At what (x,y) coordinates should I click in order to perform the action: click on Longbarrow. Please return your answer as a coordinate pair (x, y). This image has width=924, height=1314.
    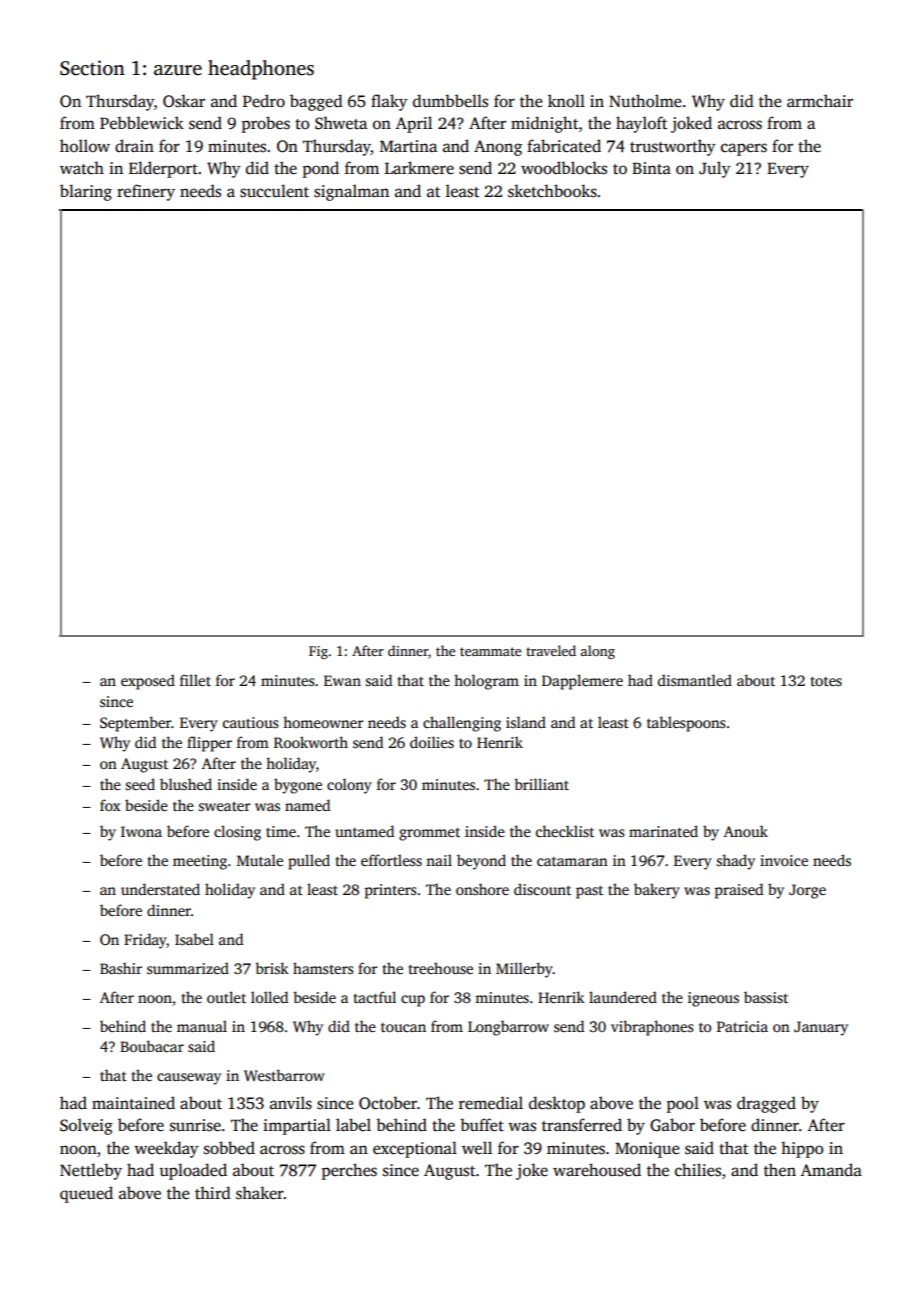
    Looking at the image, I should click on (508, 1028).
